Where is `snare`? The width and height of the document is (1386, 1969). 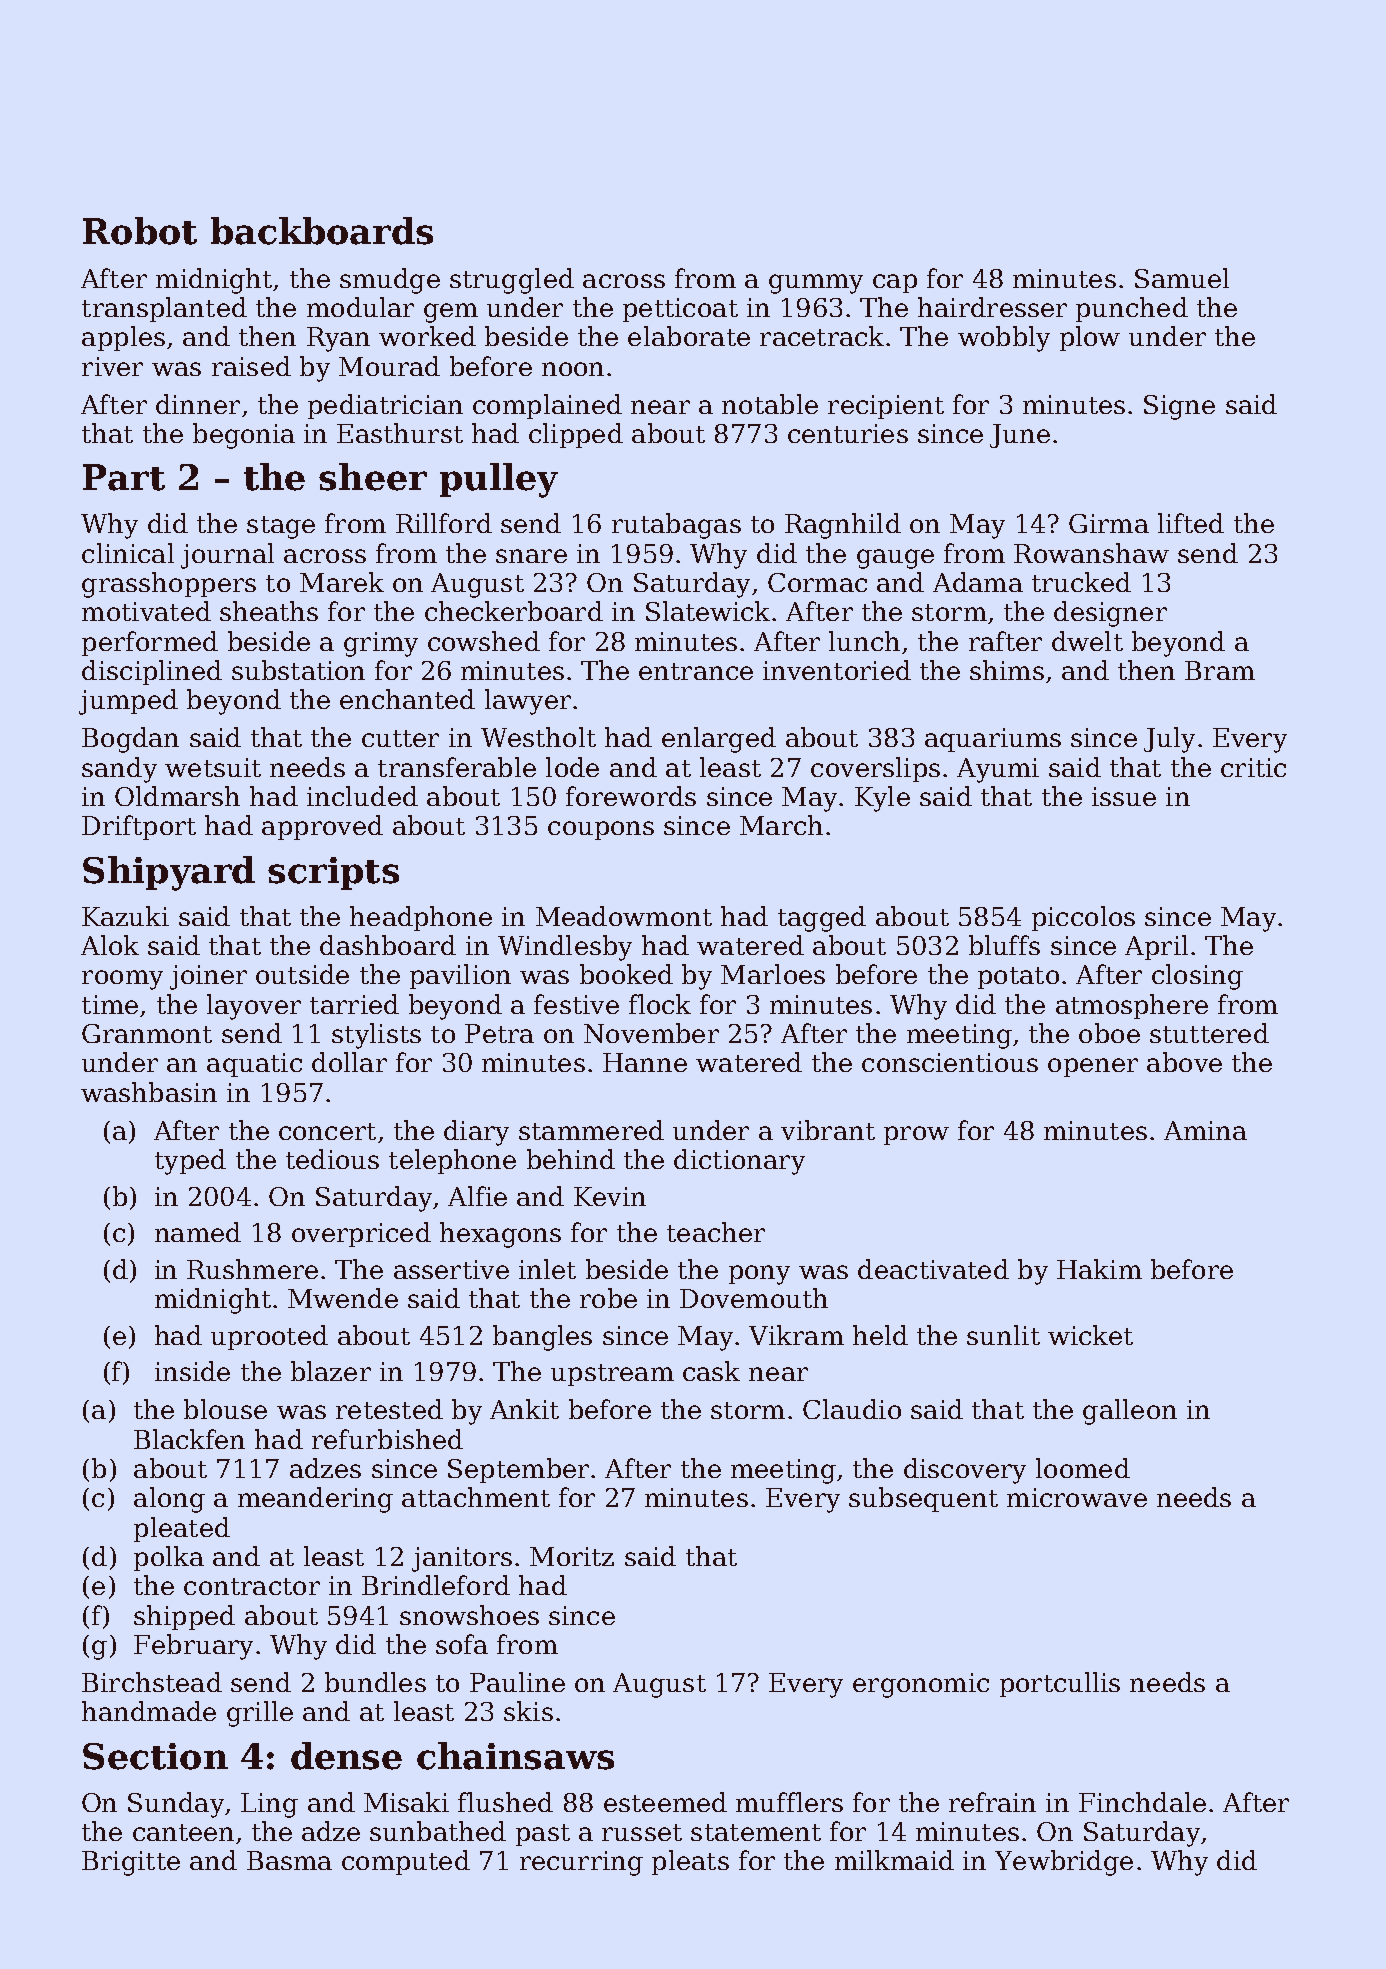 snare is located at coordinates (531, 556).
